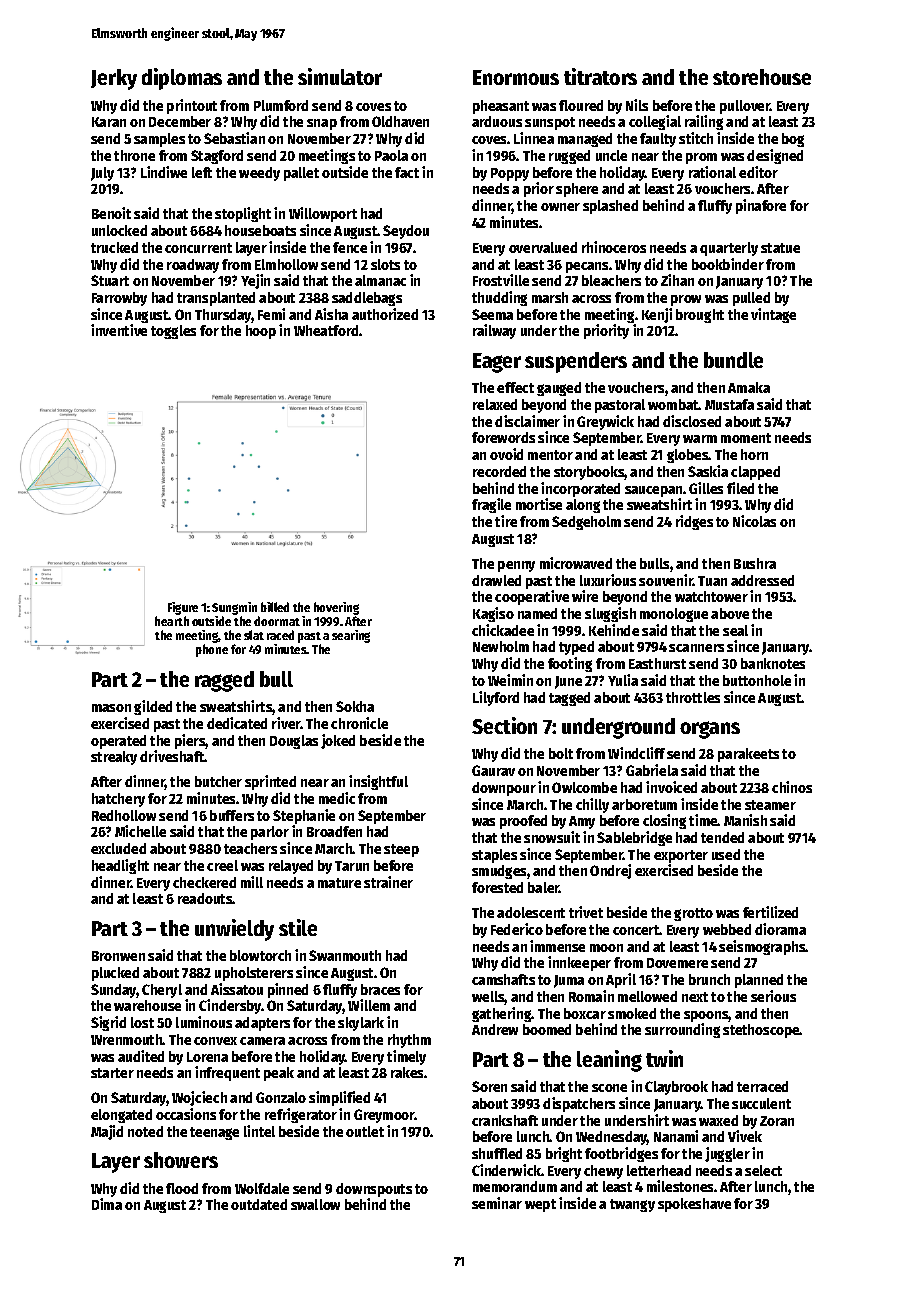 This screenshot has width=908, height=1316. What do you see at coordinates (270, 833) in the screenshot?
I see `parlor` at bounding box center [270, 833].
